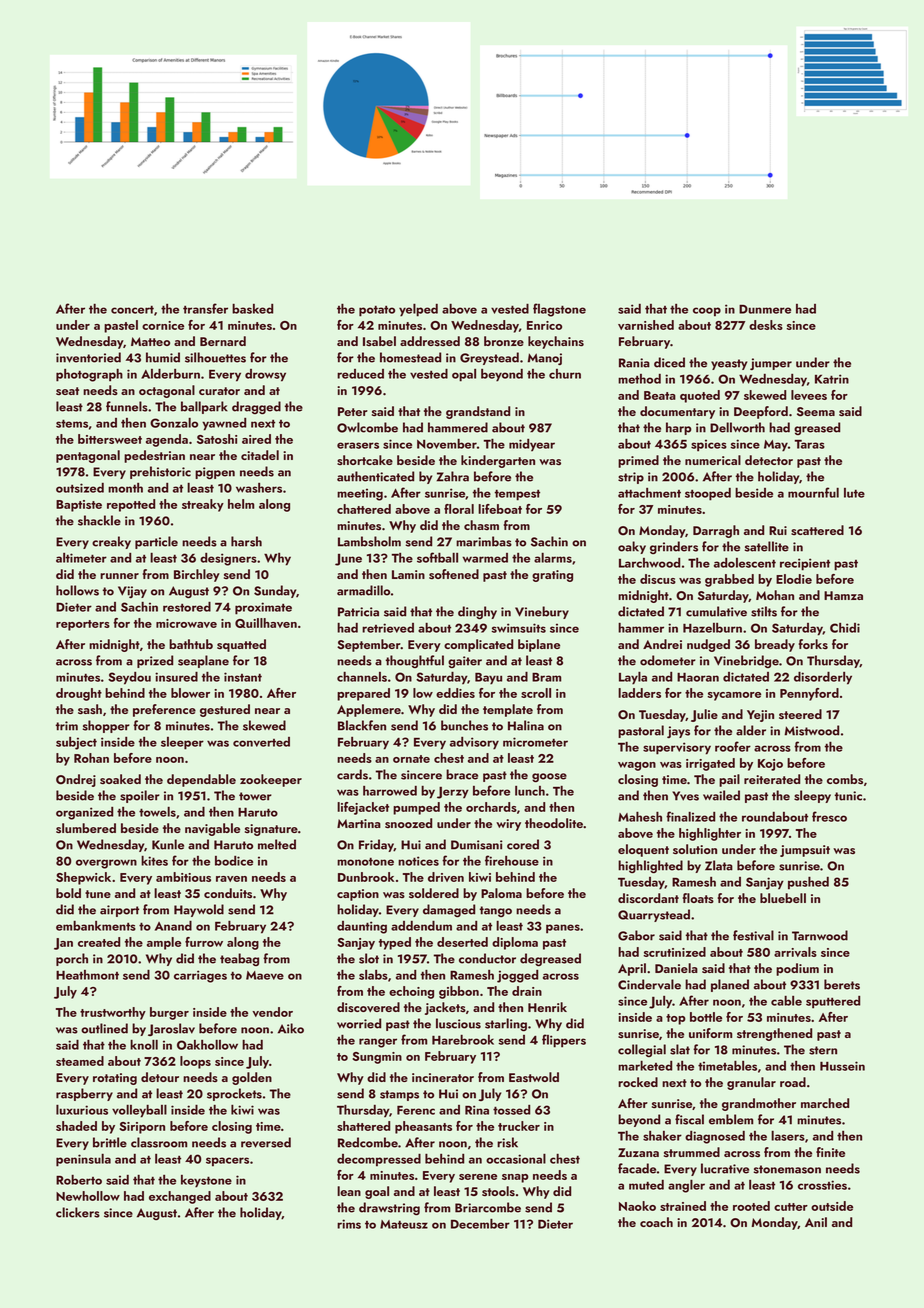  What do you see at coordinates (772, 779) in the screenshot?
I see `reiterated` at bounding box center [772, 779].
